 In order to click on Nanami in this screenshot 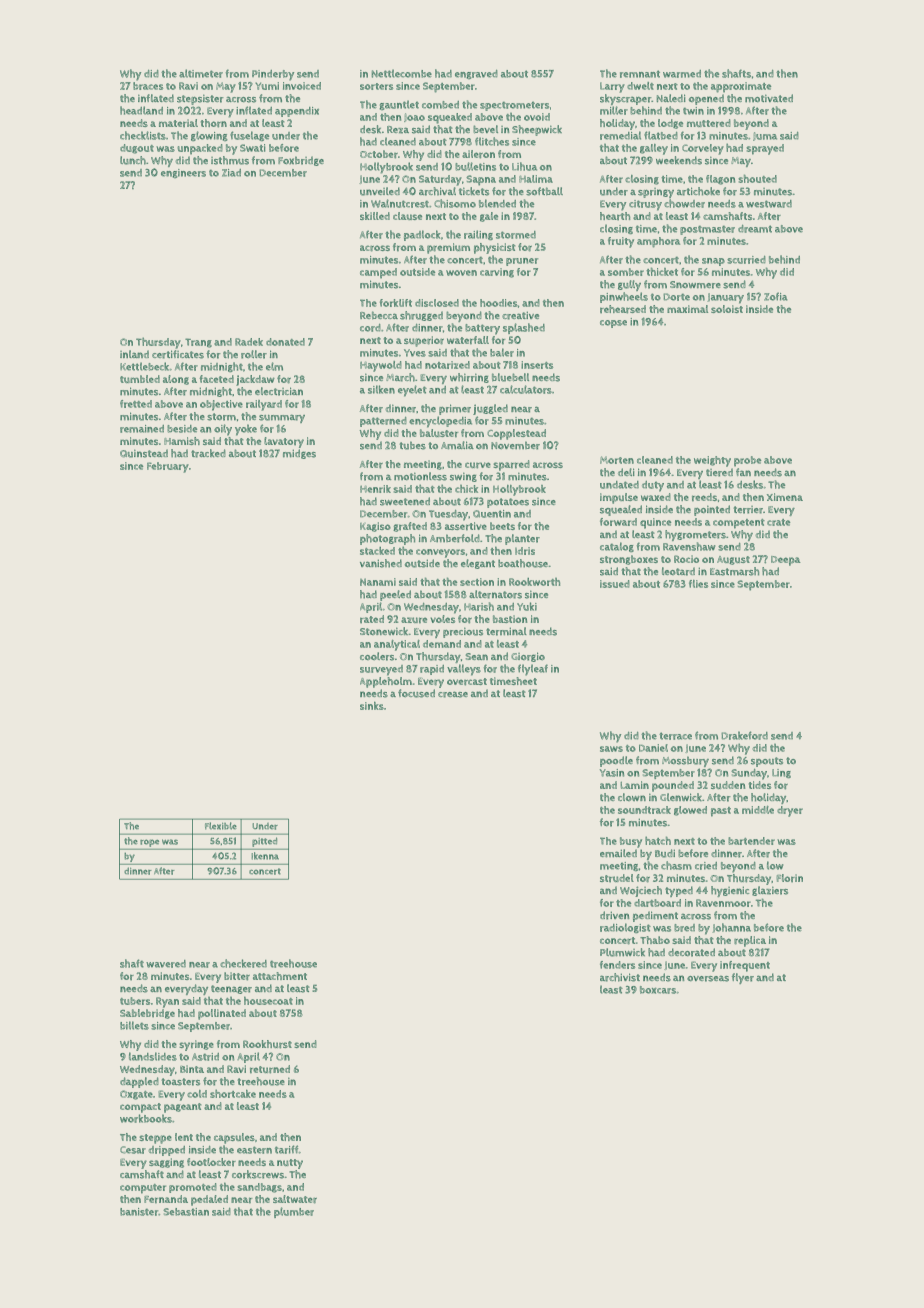, I will do `click(378, 582)`.
